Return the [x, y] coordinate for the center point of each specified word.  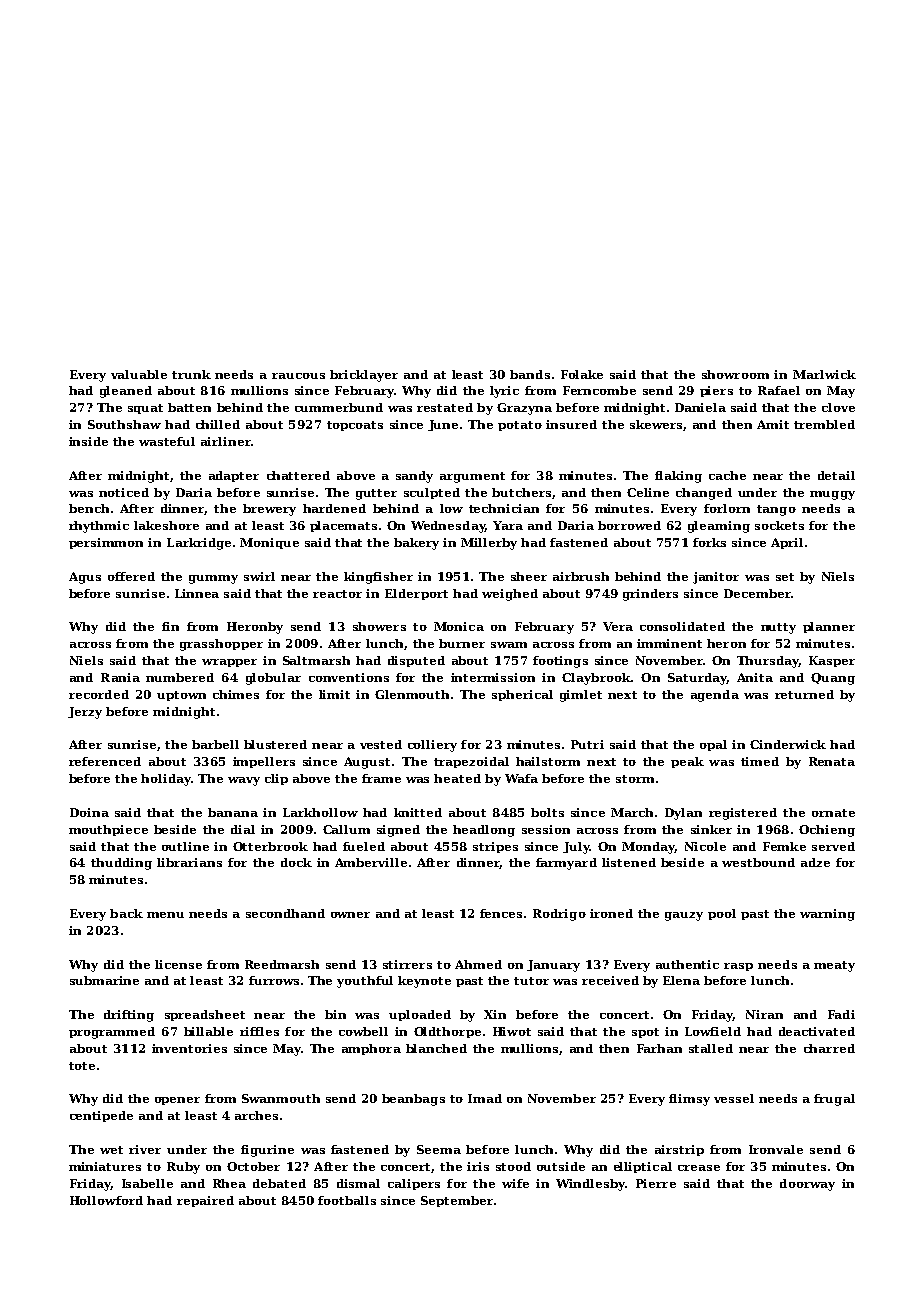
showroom [735, 374]
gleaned [126, 392]
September [457, 1201]
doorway [807, 1185]
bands [530, 374]
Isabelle [147, 1183]
